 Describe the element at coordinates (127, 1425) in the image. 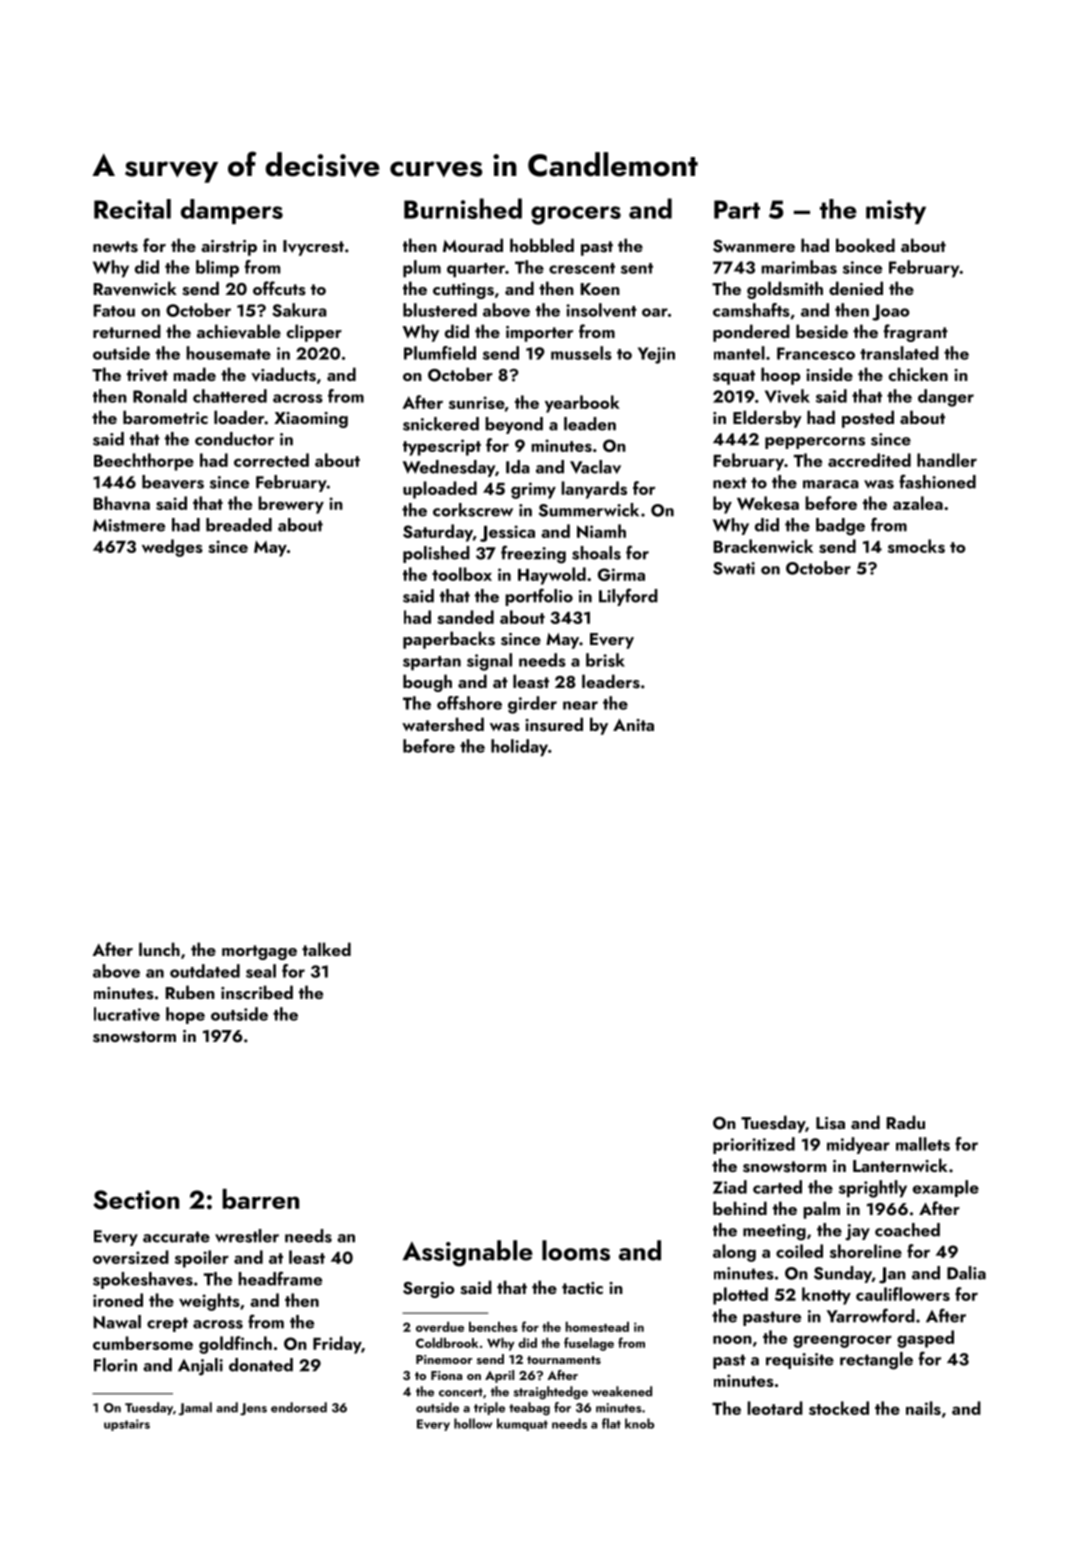

I see `upstairs` at that location.
